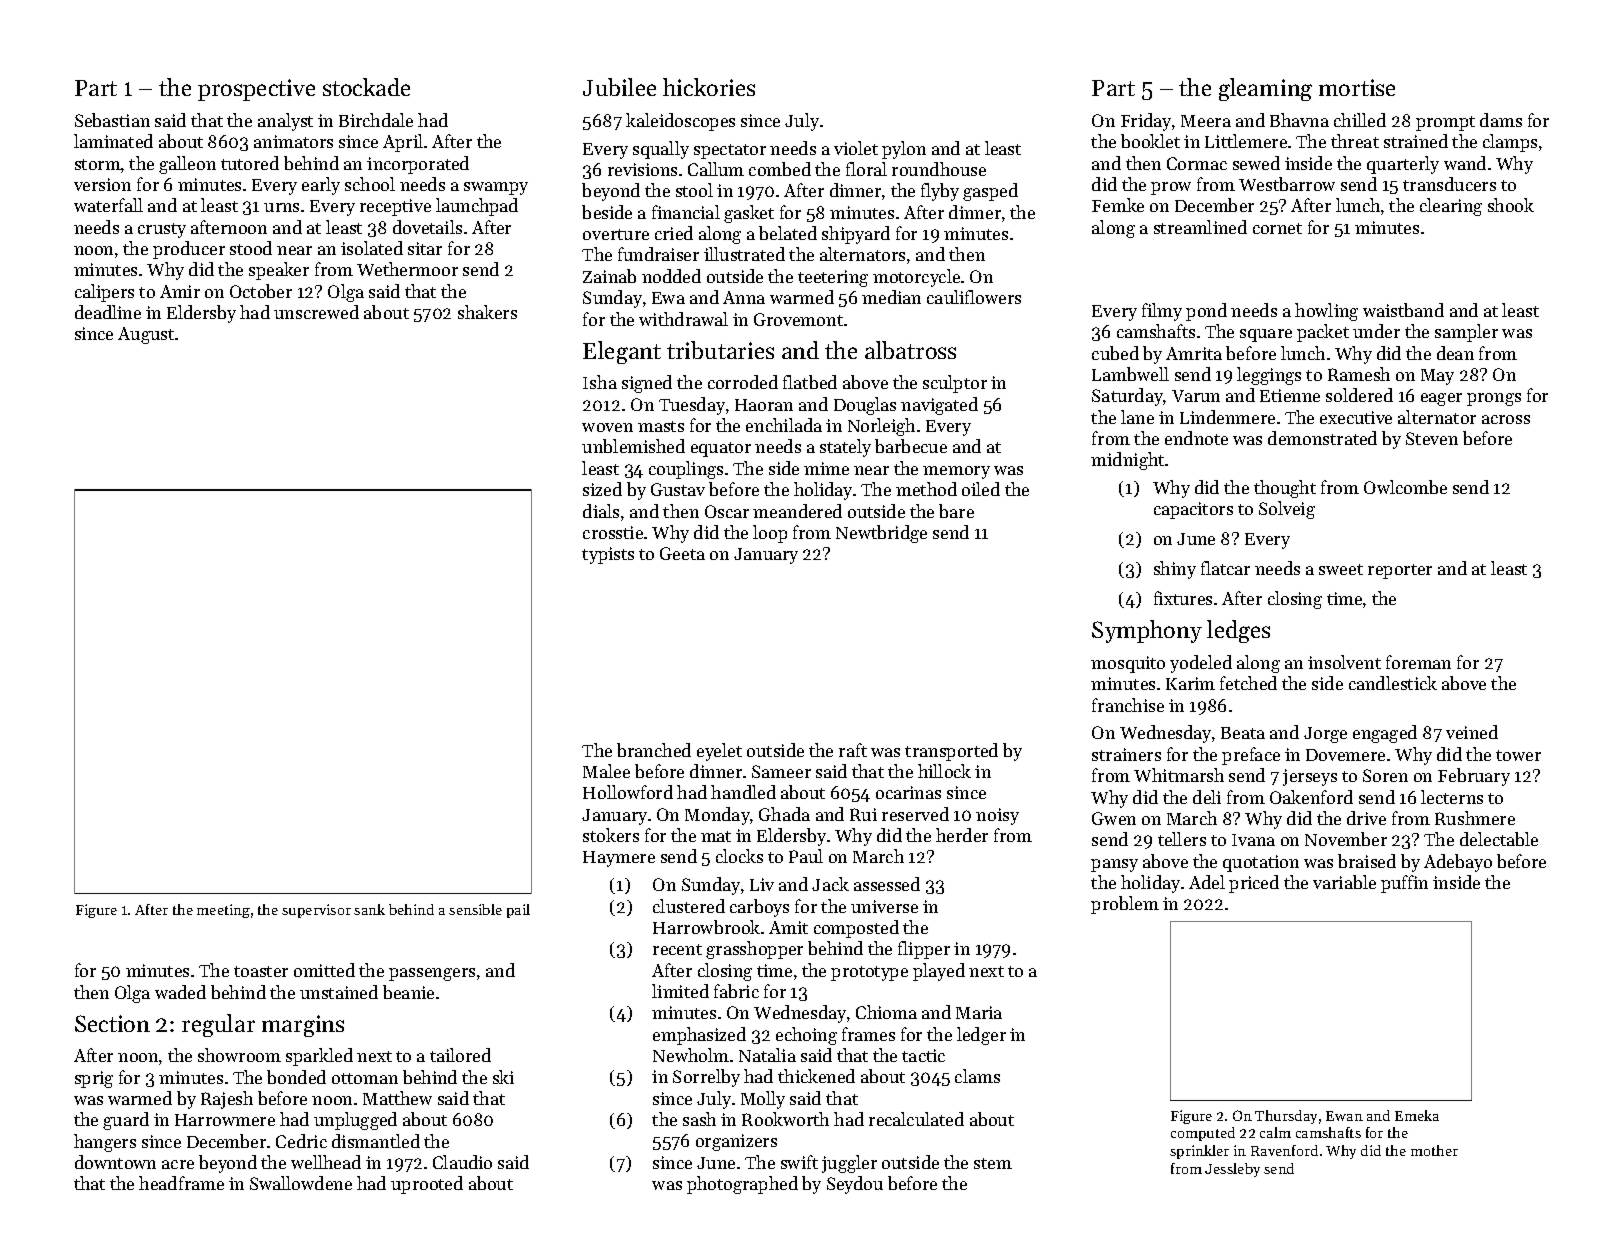  I want to click on raft, so click(853, 750).
